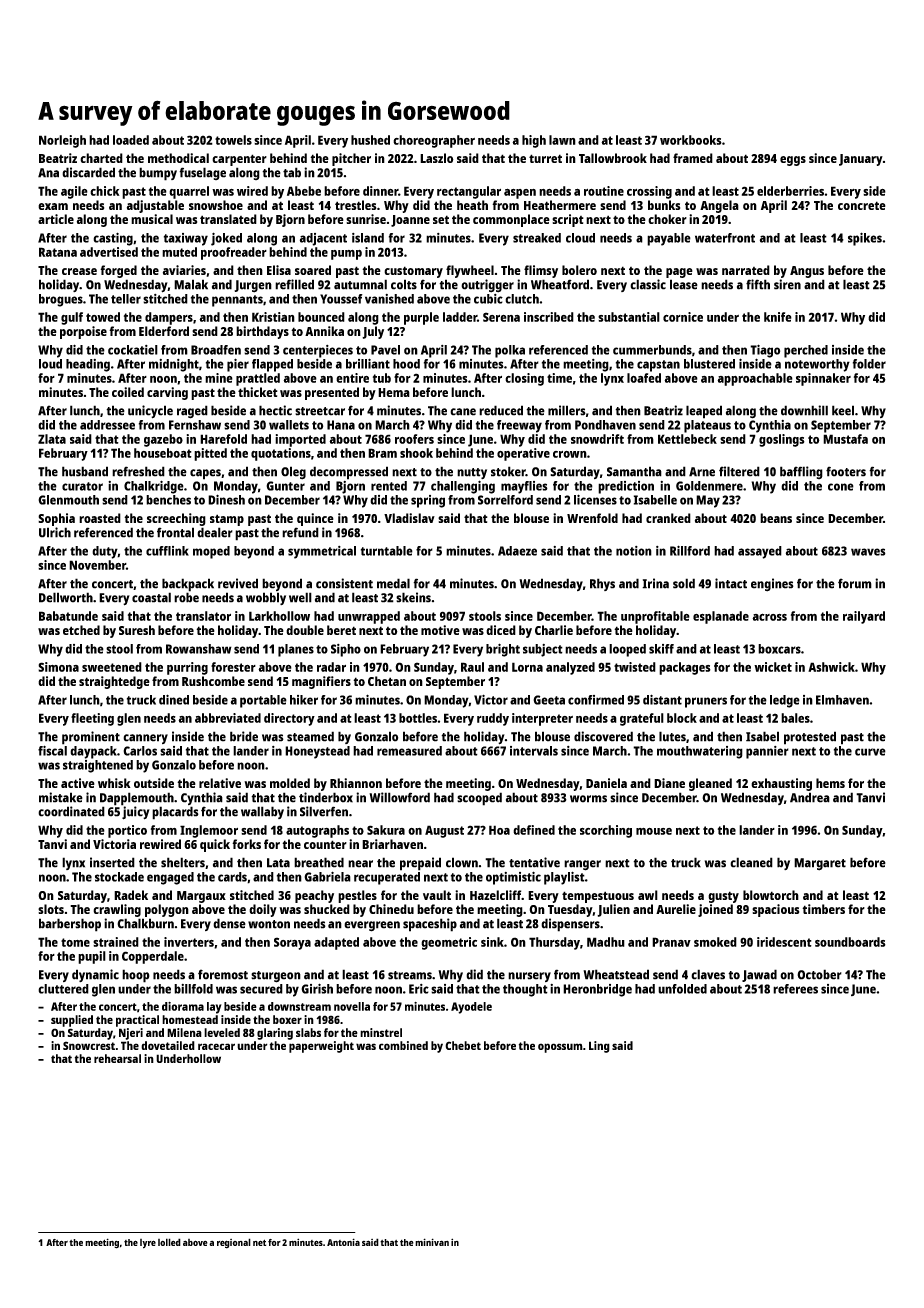 The image size is (924, 1308). Describe the element at coordinates (72, 318) in the page. I see `gulf` at that location.
